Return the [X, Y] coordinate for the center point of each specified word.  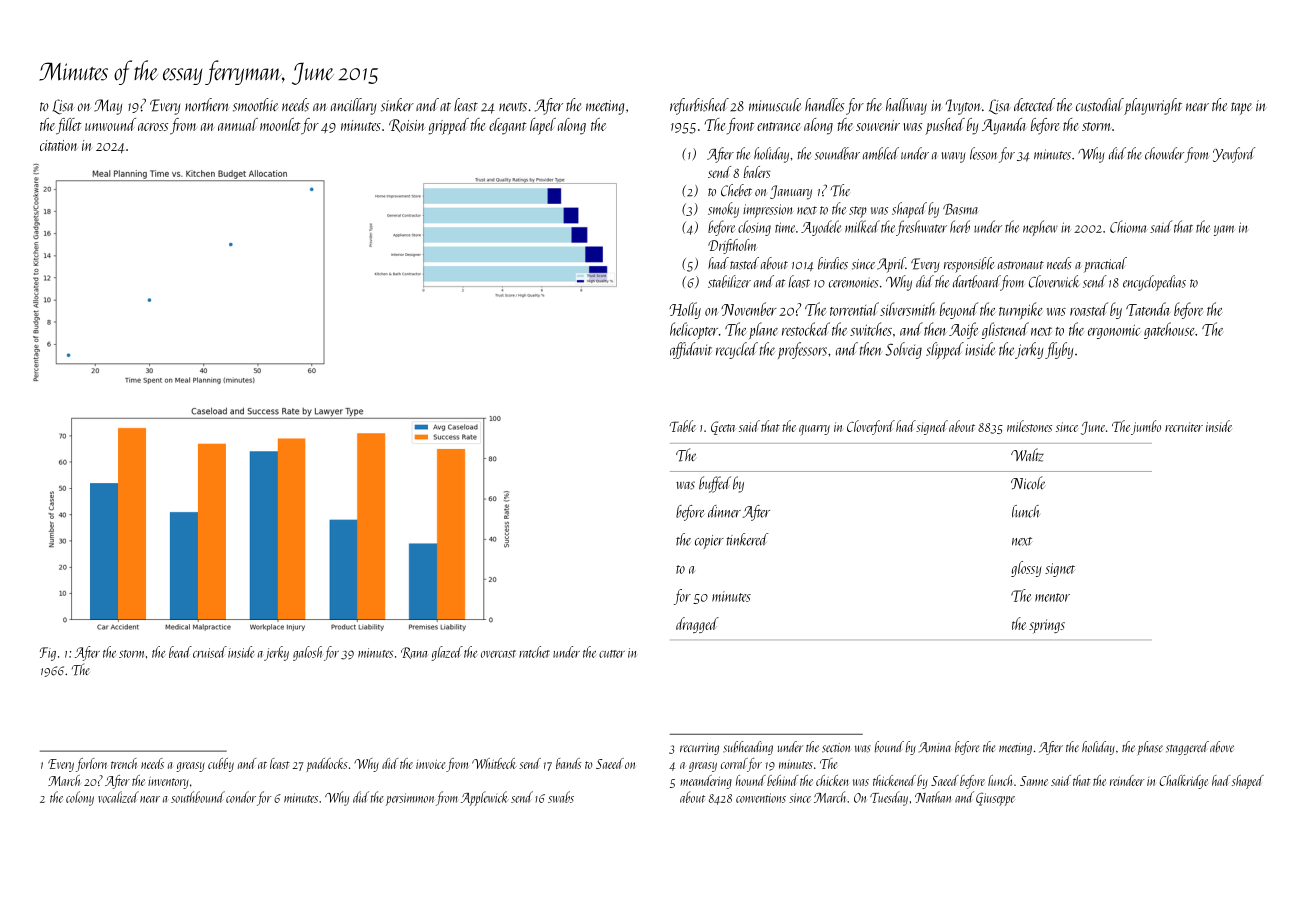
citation [58, 145]
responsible [969, 265]
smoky [723, 210]
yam [1224, 230]
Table [683, 426]
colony [80, 798]
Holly [685, 310]
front [740, 126]
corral [734, 763]
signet [1060, 570]
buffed [715, 484]
